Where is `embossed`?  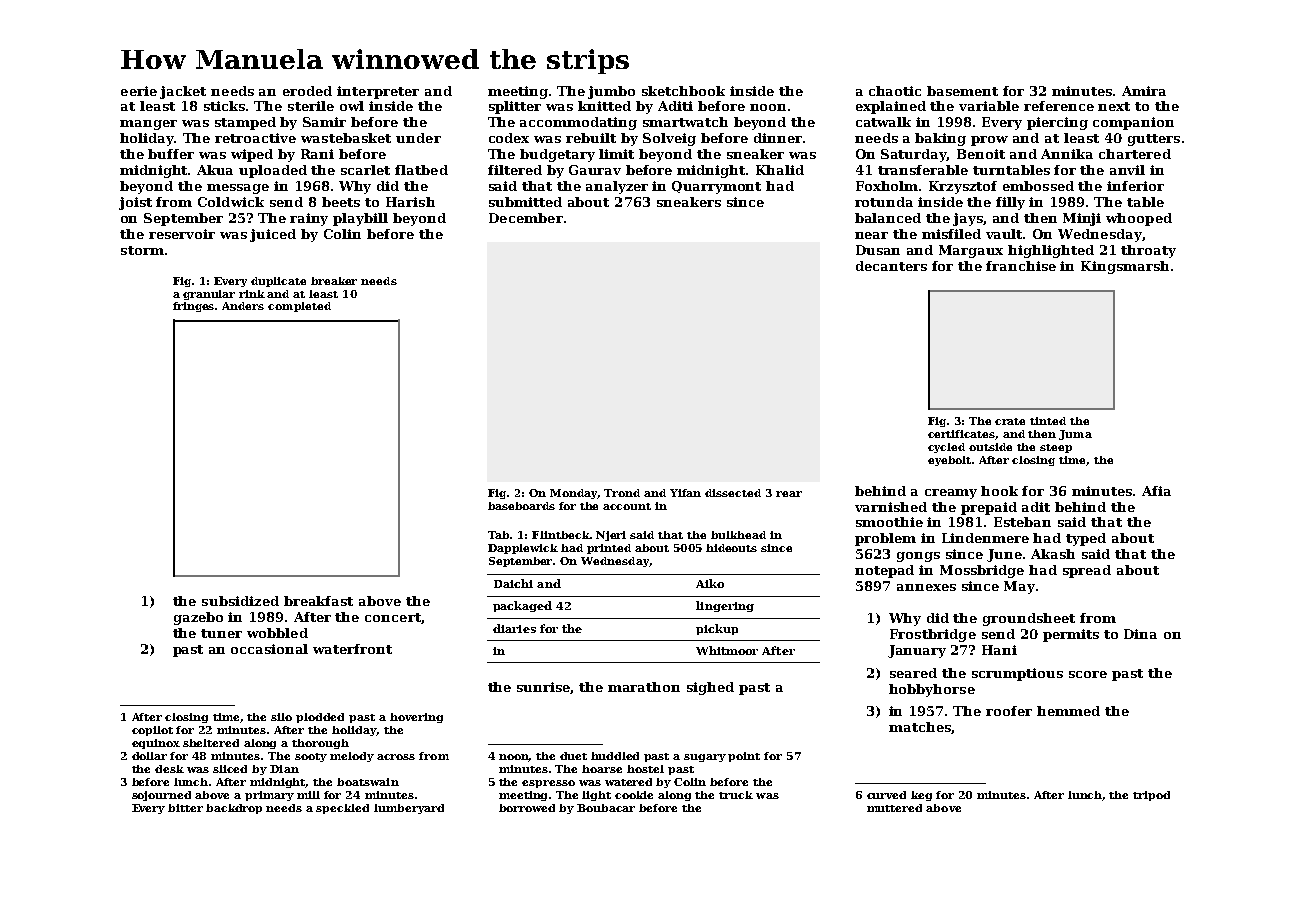 embossed is located at coordinates (1038, 186).
